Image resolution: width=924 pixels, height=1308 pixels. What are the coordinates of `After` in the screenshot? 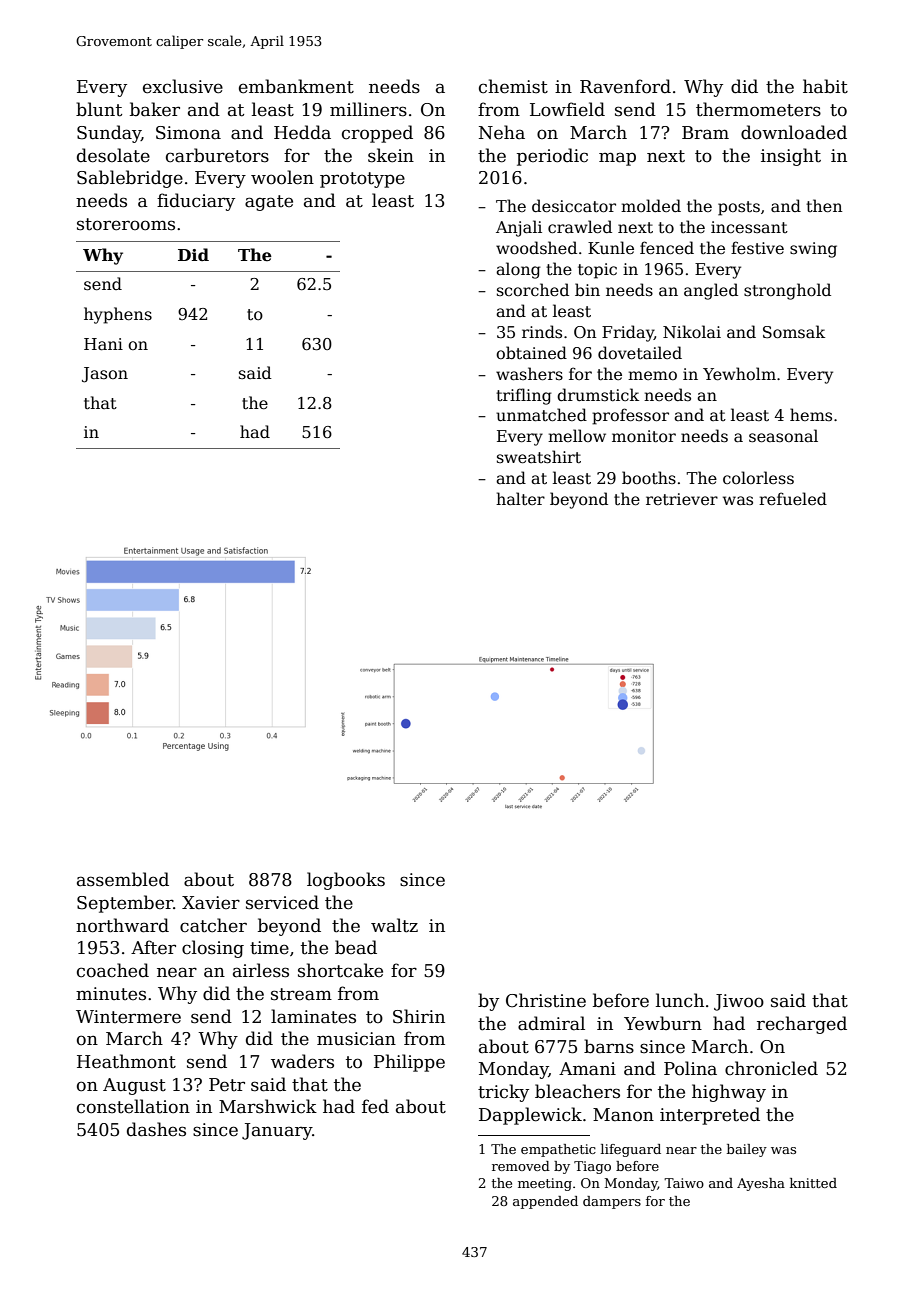 It's located at (153, 947).
